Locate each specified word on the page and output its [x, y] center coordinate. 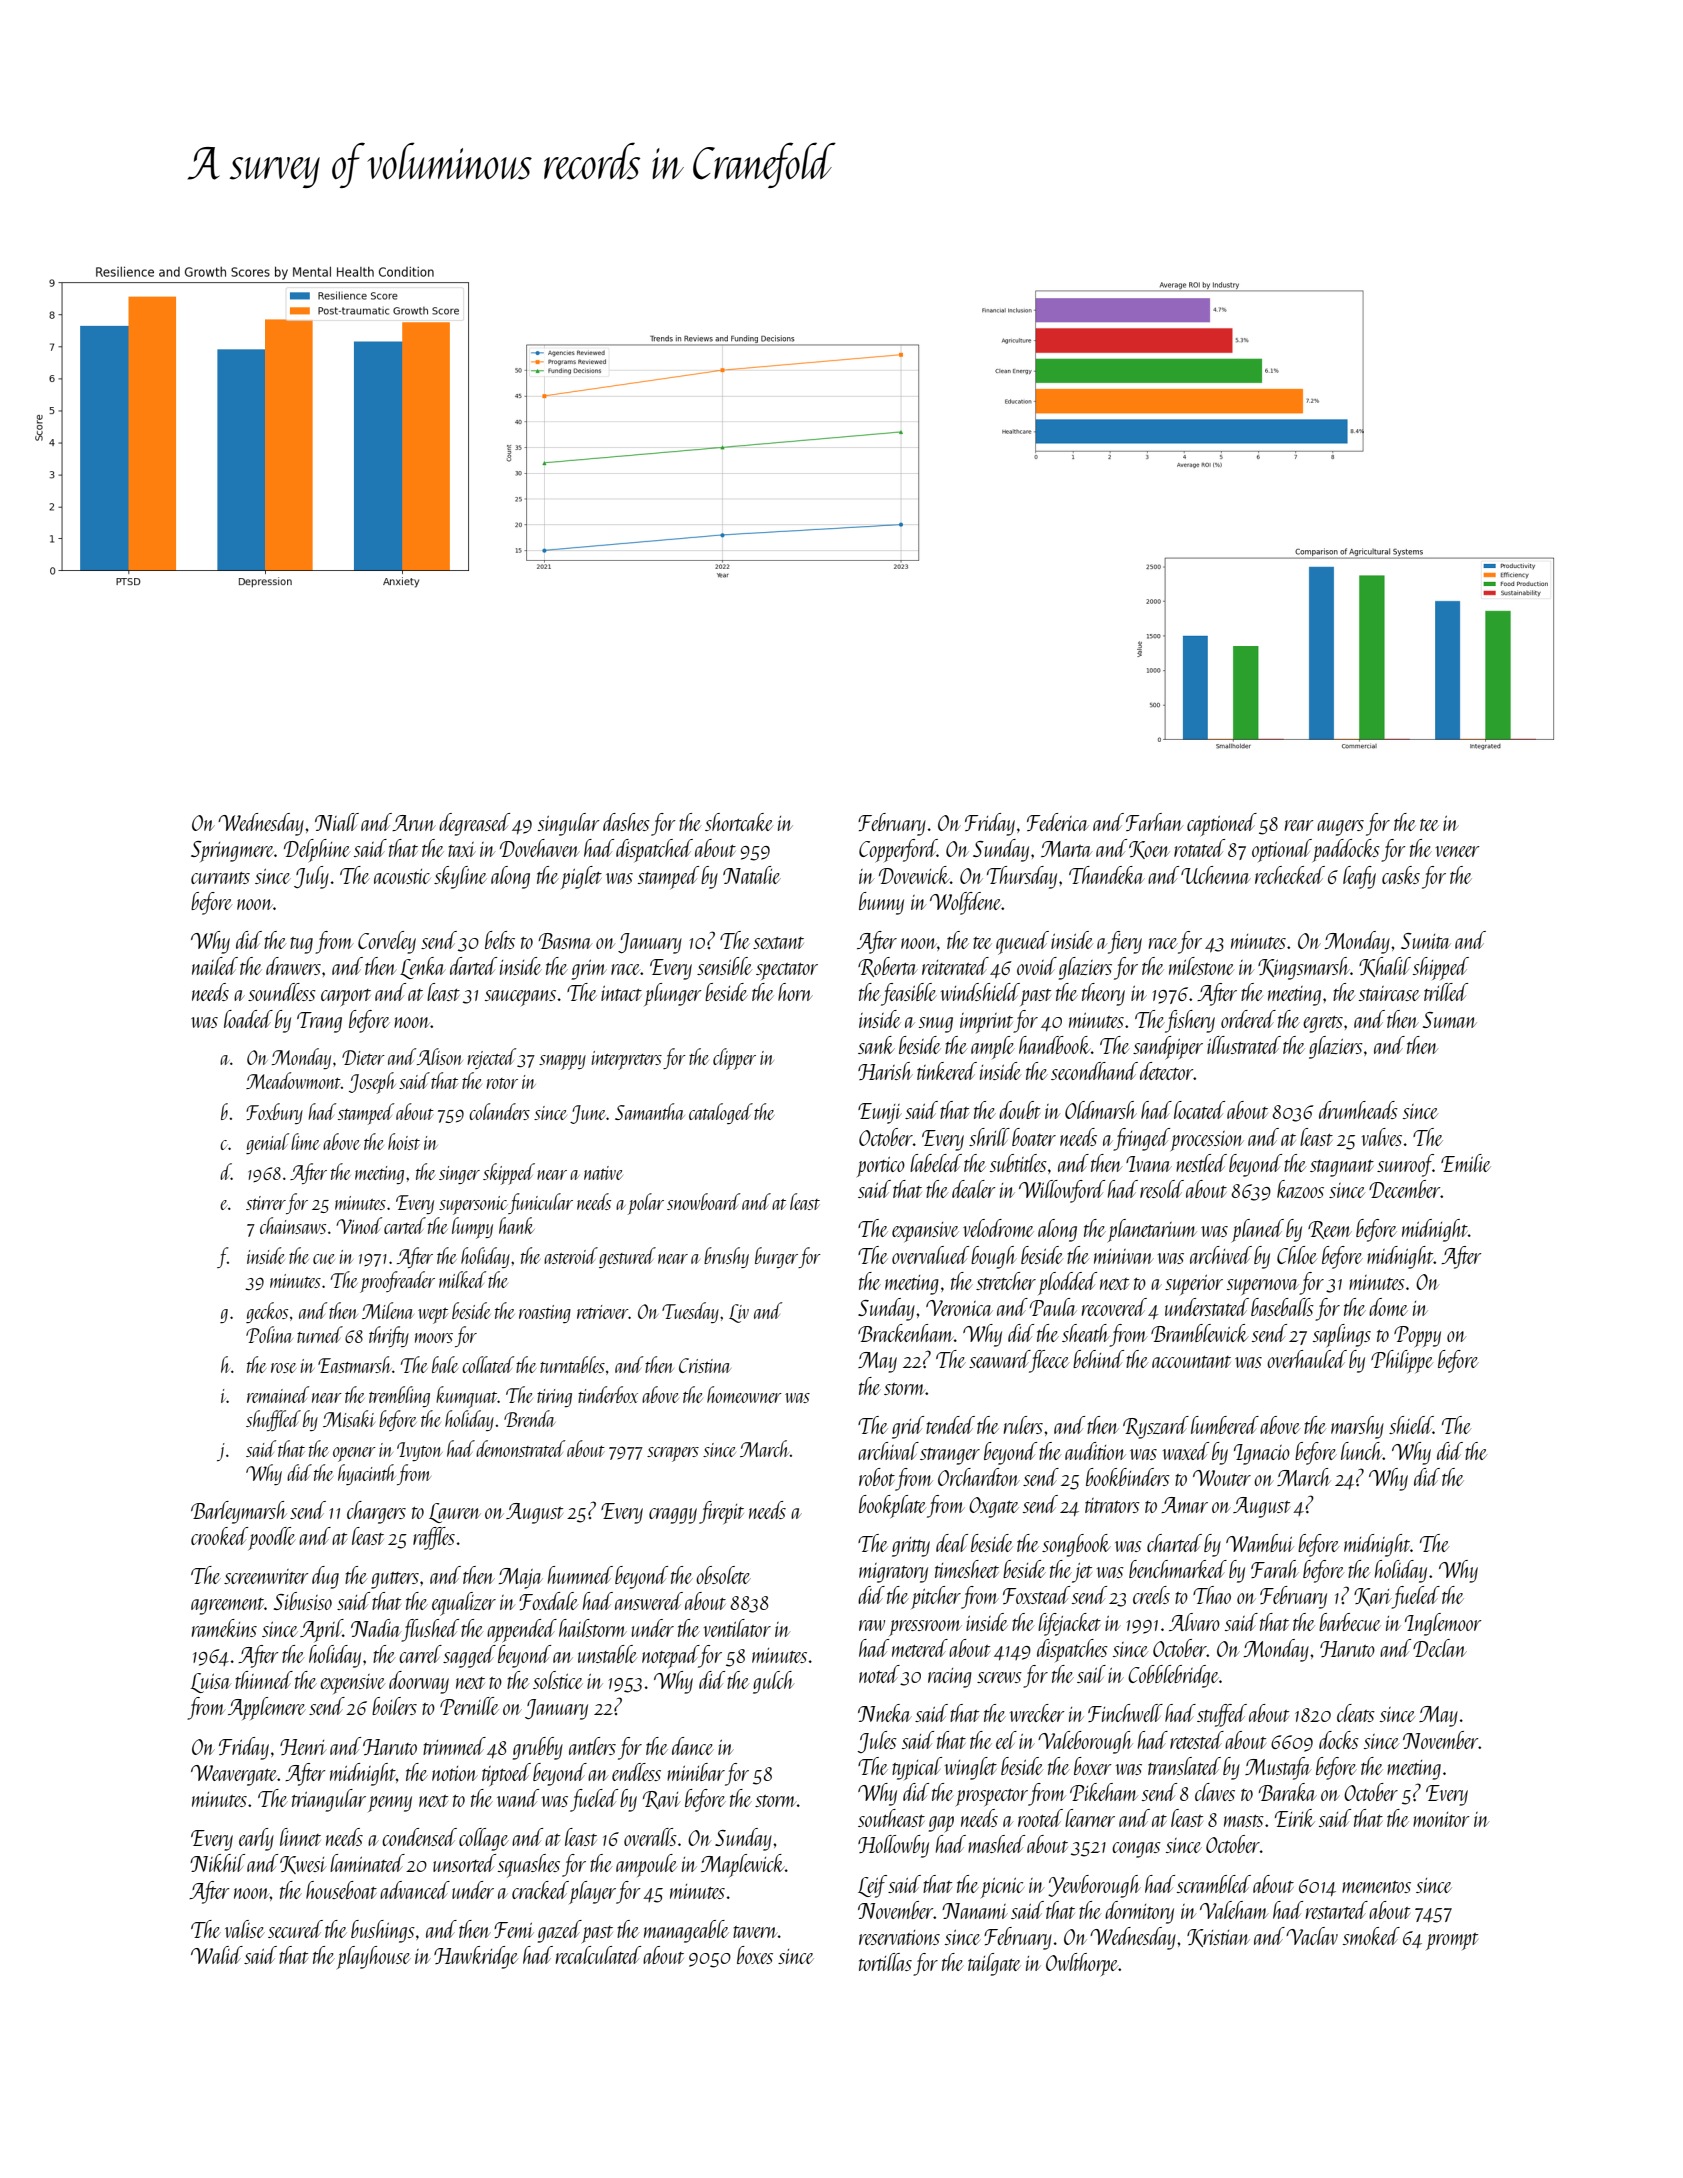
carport [346, 997]
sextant [778, 943]
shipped [1441, 968]
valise [245, 1929]
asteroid [571, 1255]
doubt [1019, 1110]
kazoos [1300, 1189]
